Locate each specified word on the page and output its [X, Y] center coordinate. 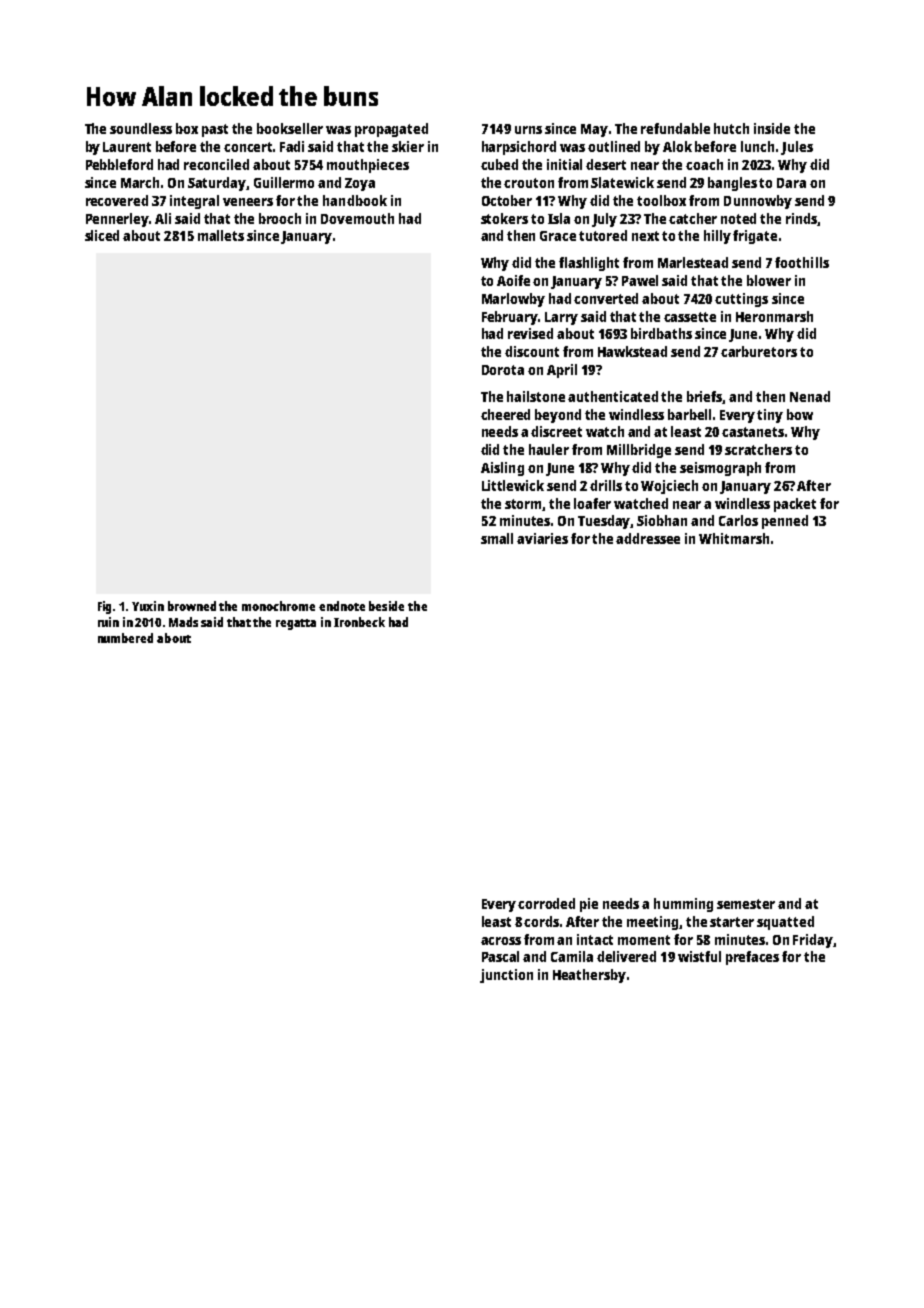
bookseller [290, 128]
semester [746, 904]
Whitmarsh [734, 538]
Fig [104, 607]
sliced [102, 235]
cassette [690, 317]
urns [528, 130]
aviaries [542, 538]
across [501, 941]
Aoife [513, 280]
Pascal [500, 956]
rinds [801, 218]
